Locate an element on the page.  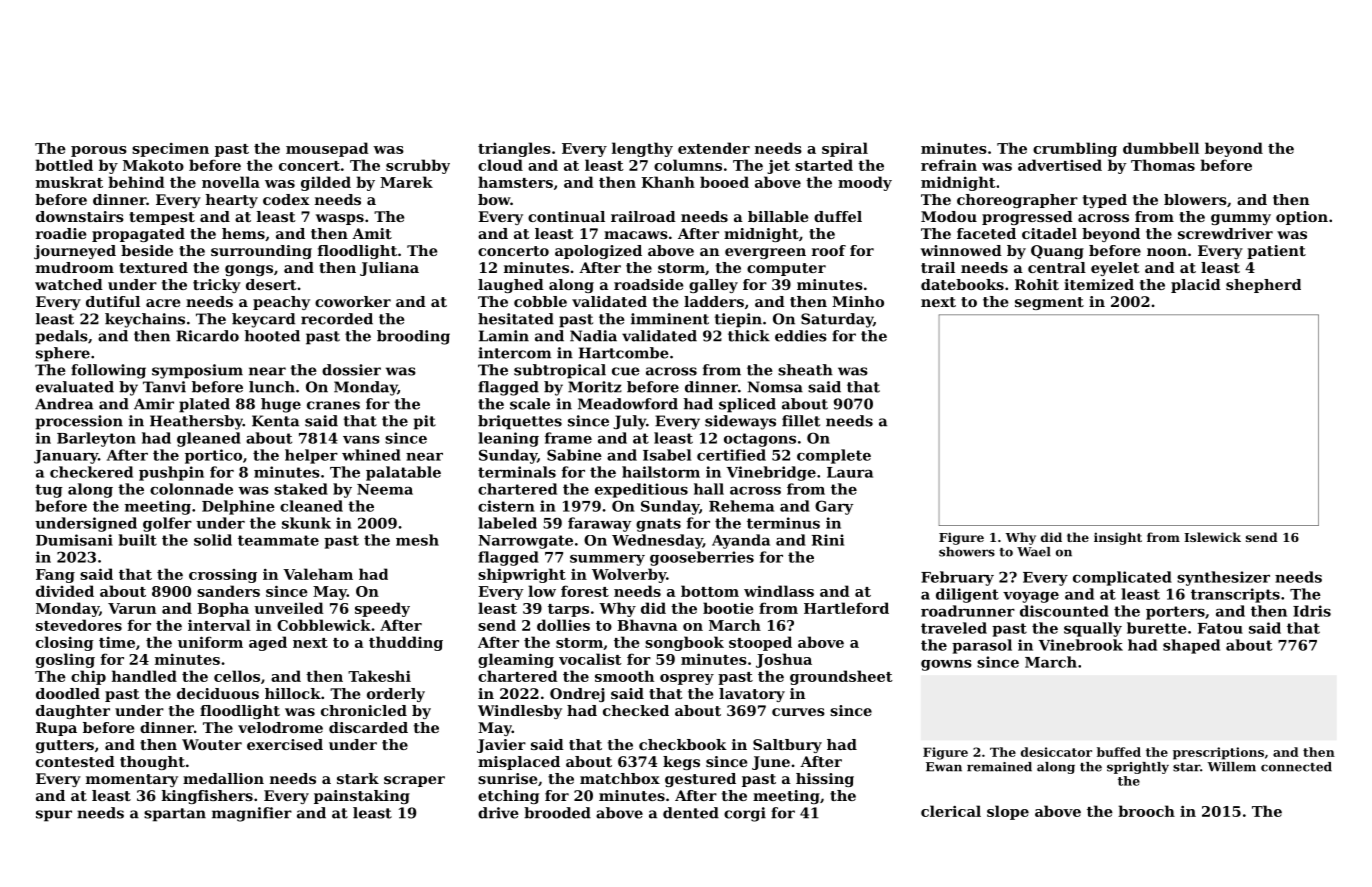
continual is located at coordinates (566, 216).
